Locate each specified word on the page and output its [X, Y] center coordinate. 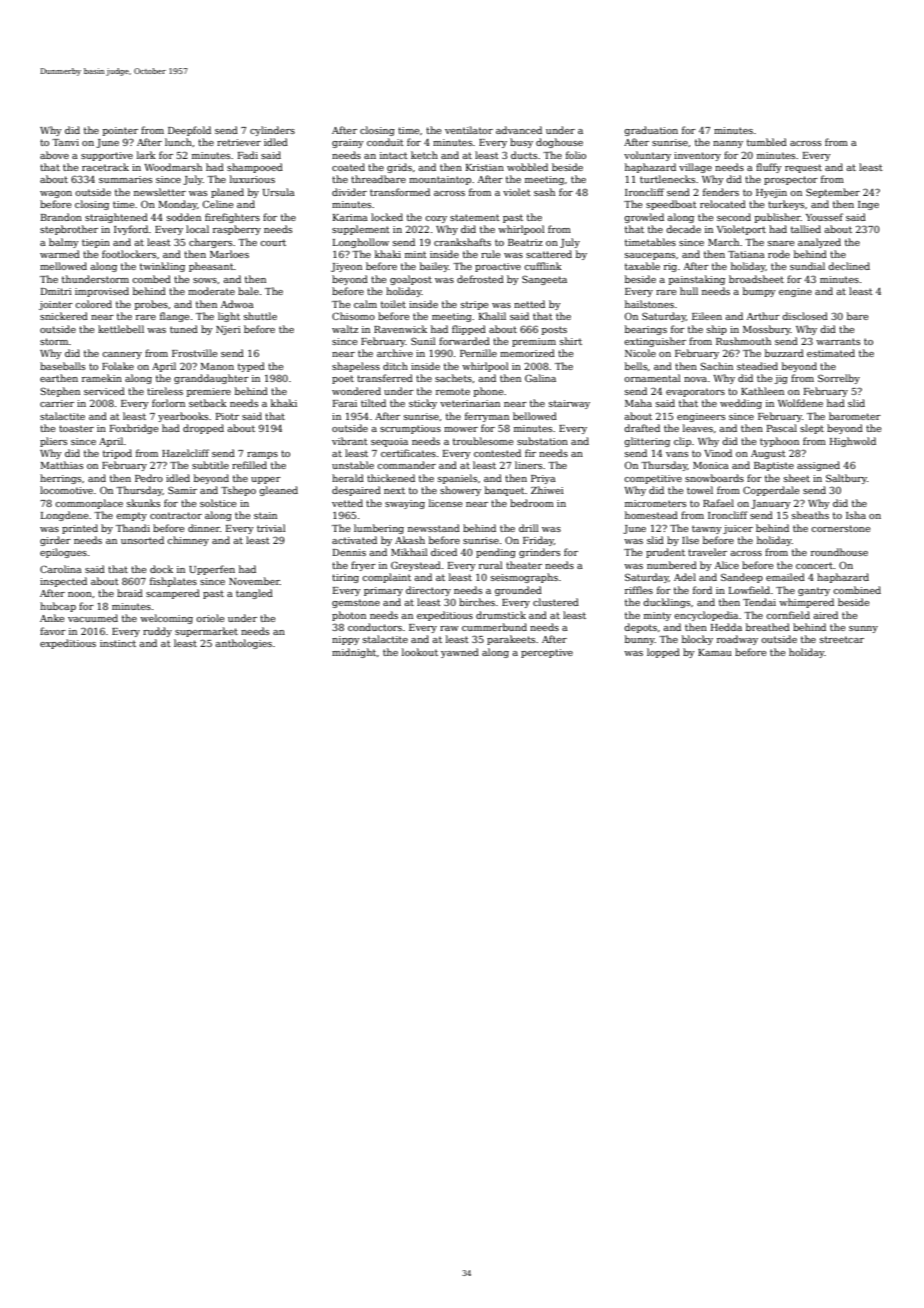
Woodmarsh [173, 167]
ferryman [487, 417]
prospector [791, 180]
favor [53, 631]
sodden [184, 217]
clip [682, 442]
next [394, 490]
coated [348, 167]
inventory [697, 156]
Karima [350, 217]
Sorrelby [839, 379]
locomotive [66, 490]
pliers [53, 442]
